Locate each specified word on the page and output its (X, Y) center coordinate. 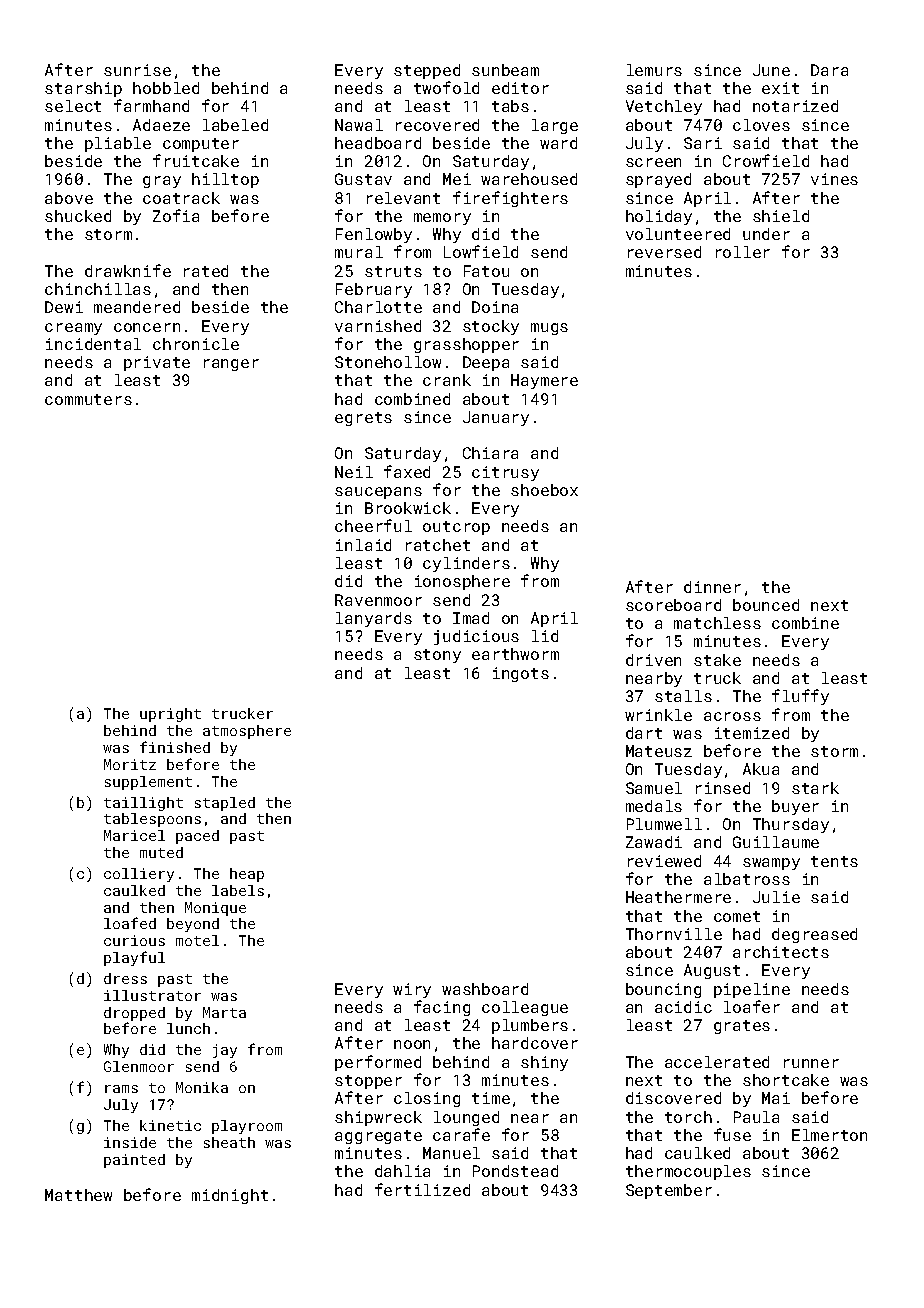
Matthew (78, 1195)
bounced (766, 605)
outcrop (456, 528)
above (69, 198)
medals (654, 806)
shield (781, 216)
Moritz (130, 764)
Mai (776, 1098)
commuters (88, 399)
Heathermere (678, 897)
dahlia (402, 1171)
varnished (378, 326)
